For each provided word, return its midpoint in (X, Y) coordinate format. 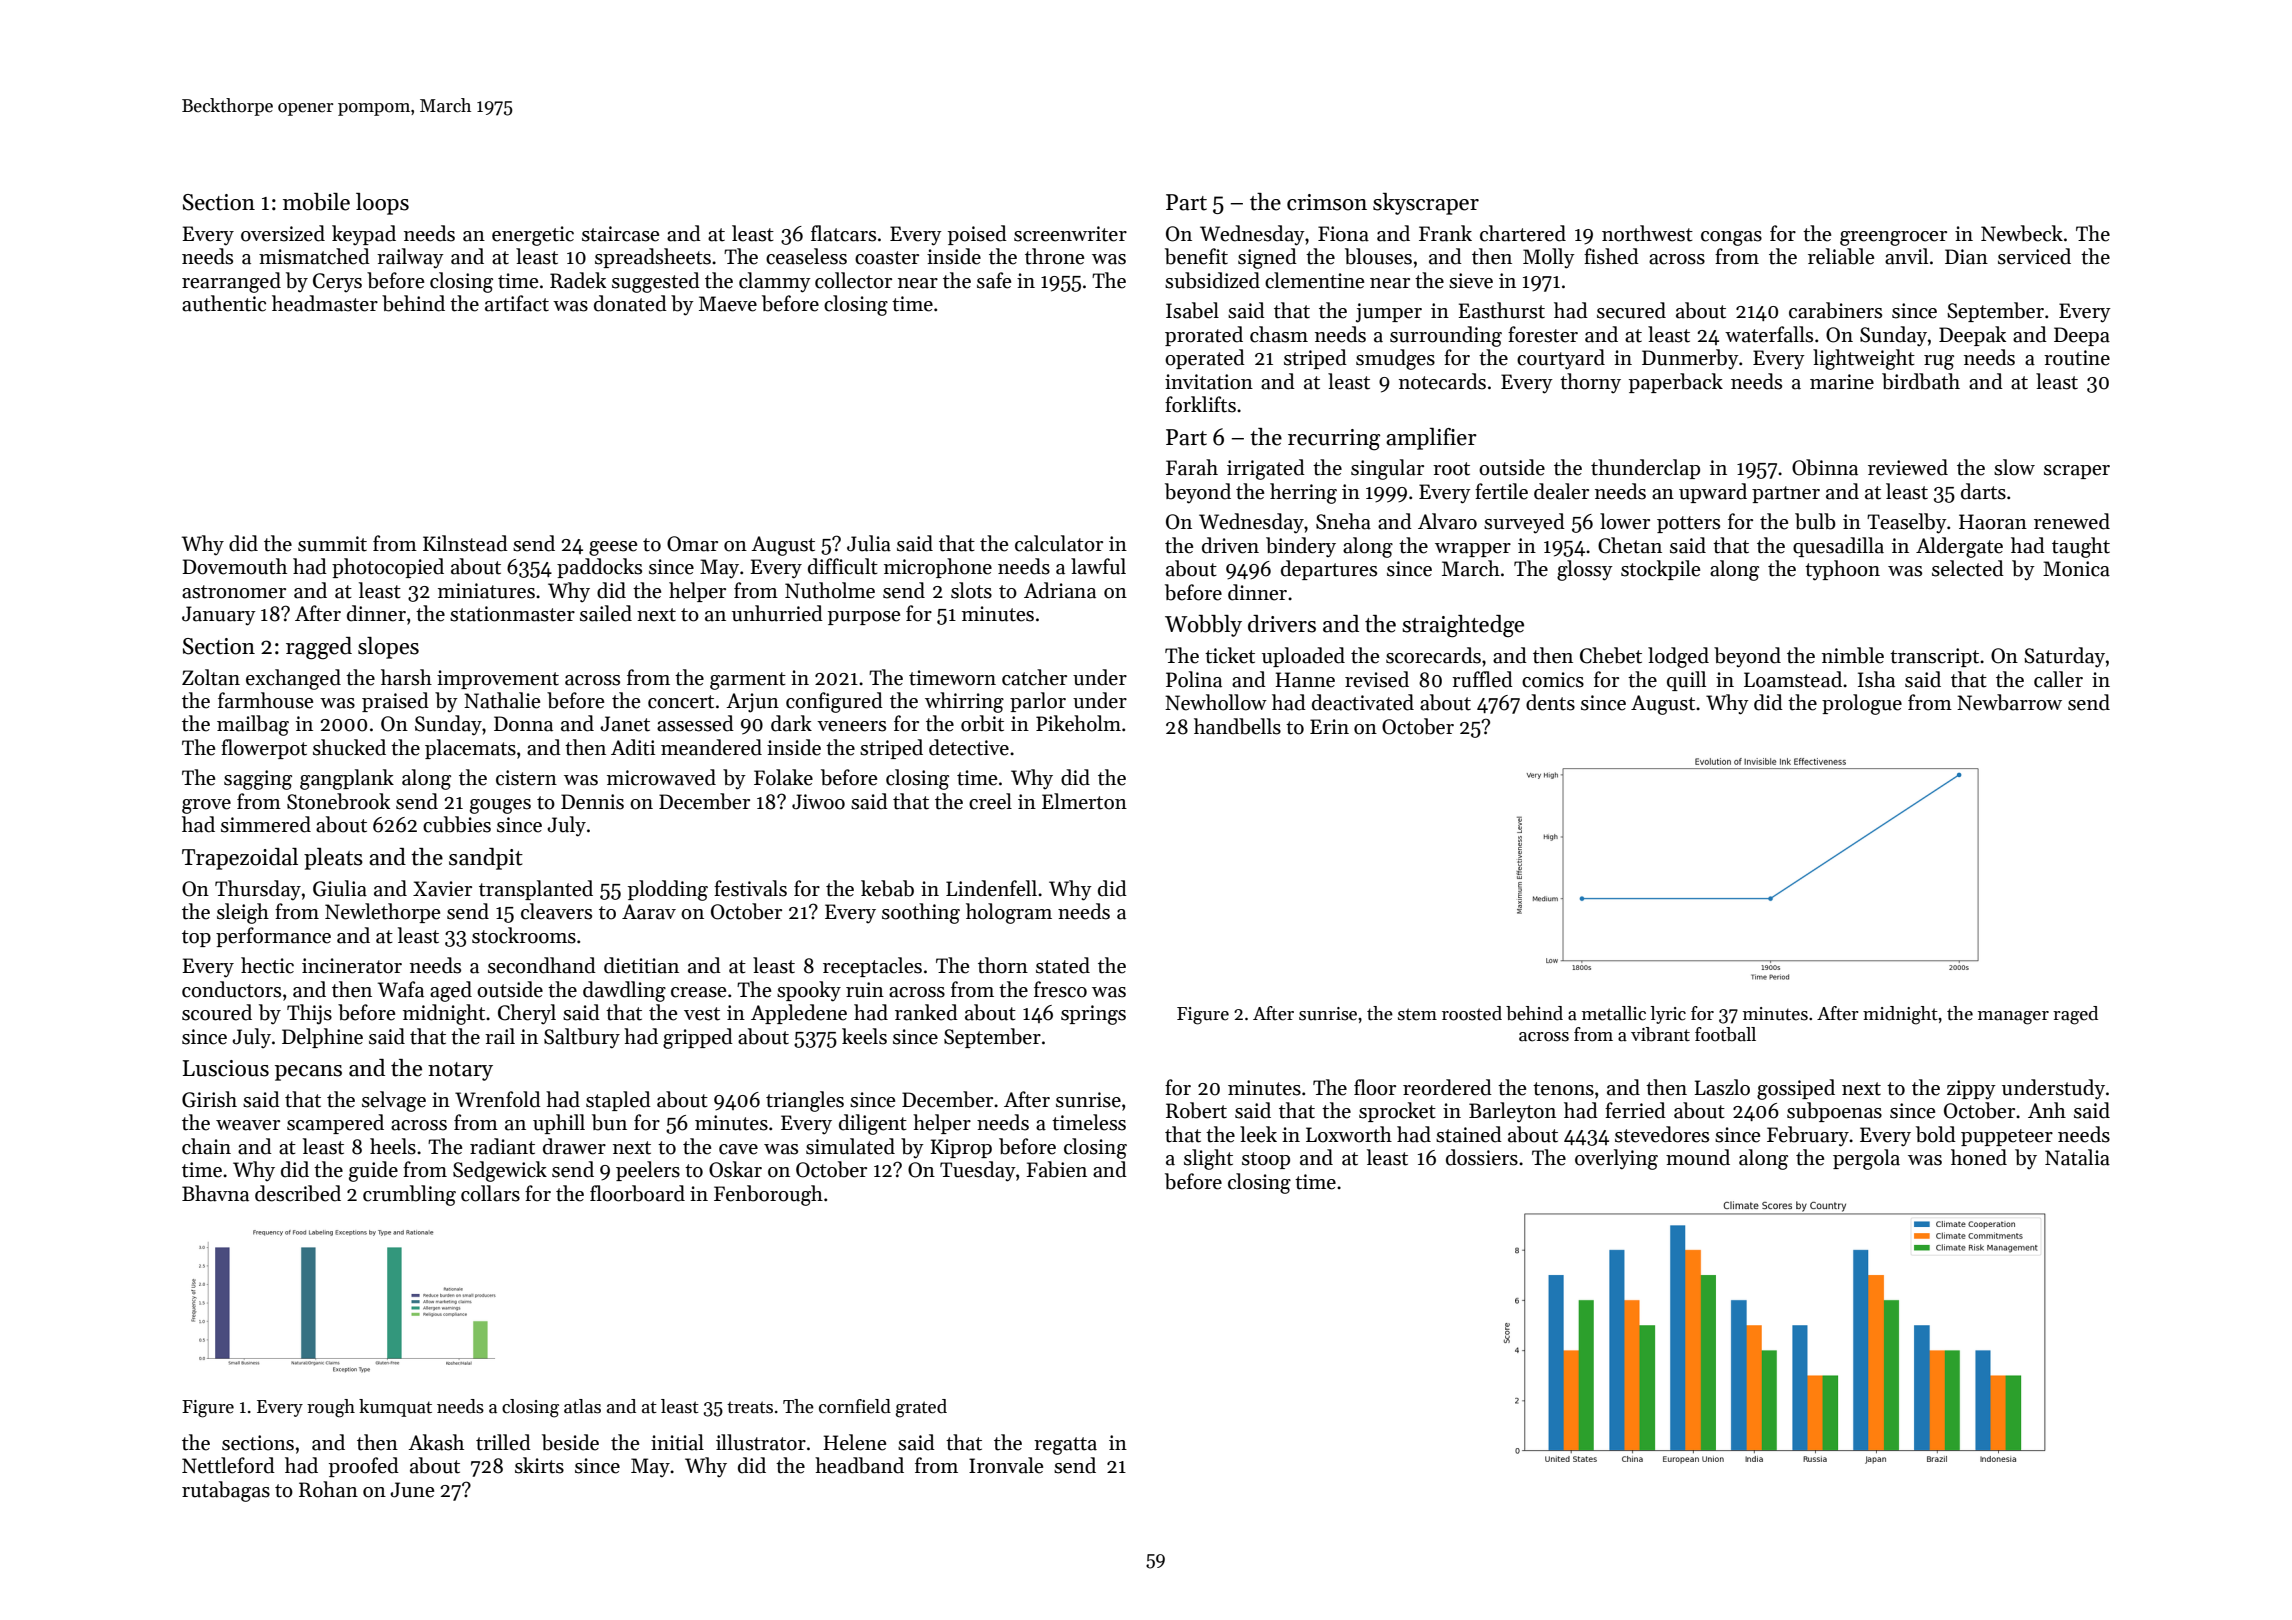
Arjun (752, 703)
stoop (1266, 1160)
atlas (582, 1406)
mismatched (314, 256)
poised (977, 235)
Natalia (2077, 1157)
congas (1731, 238)
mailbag (253, 725)
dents (1550, 702)
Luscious (226, 1068)
